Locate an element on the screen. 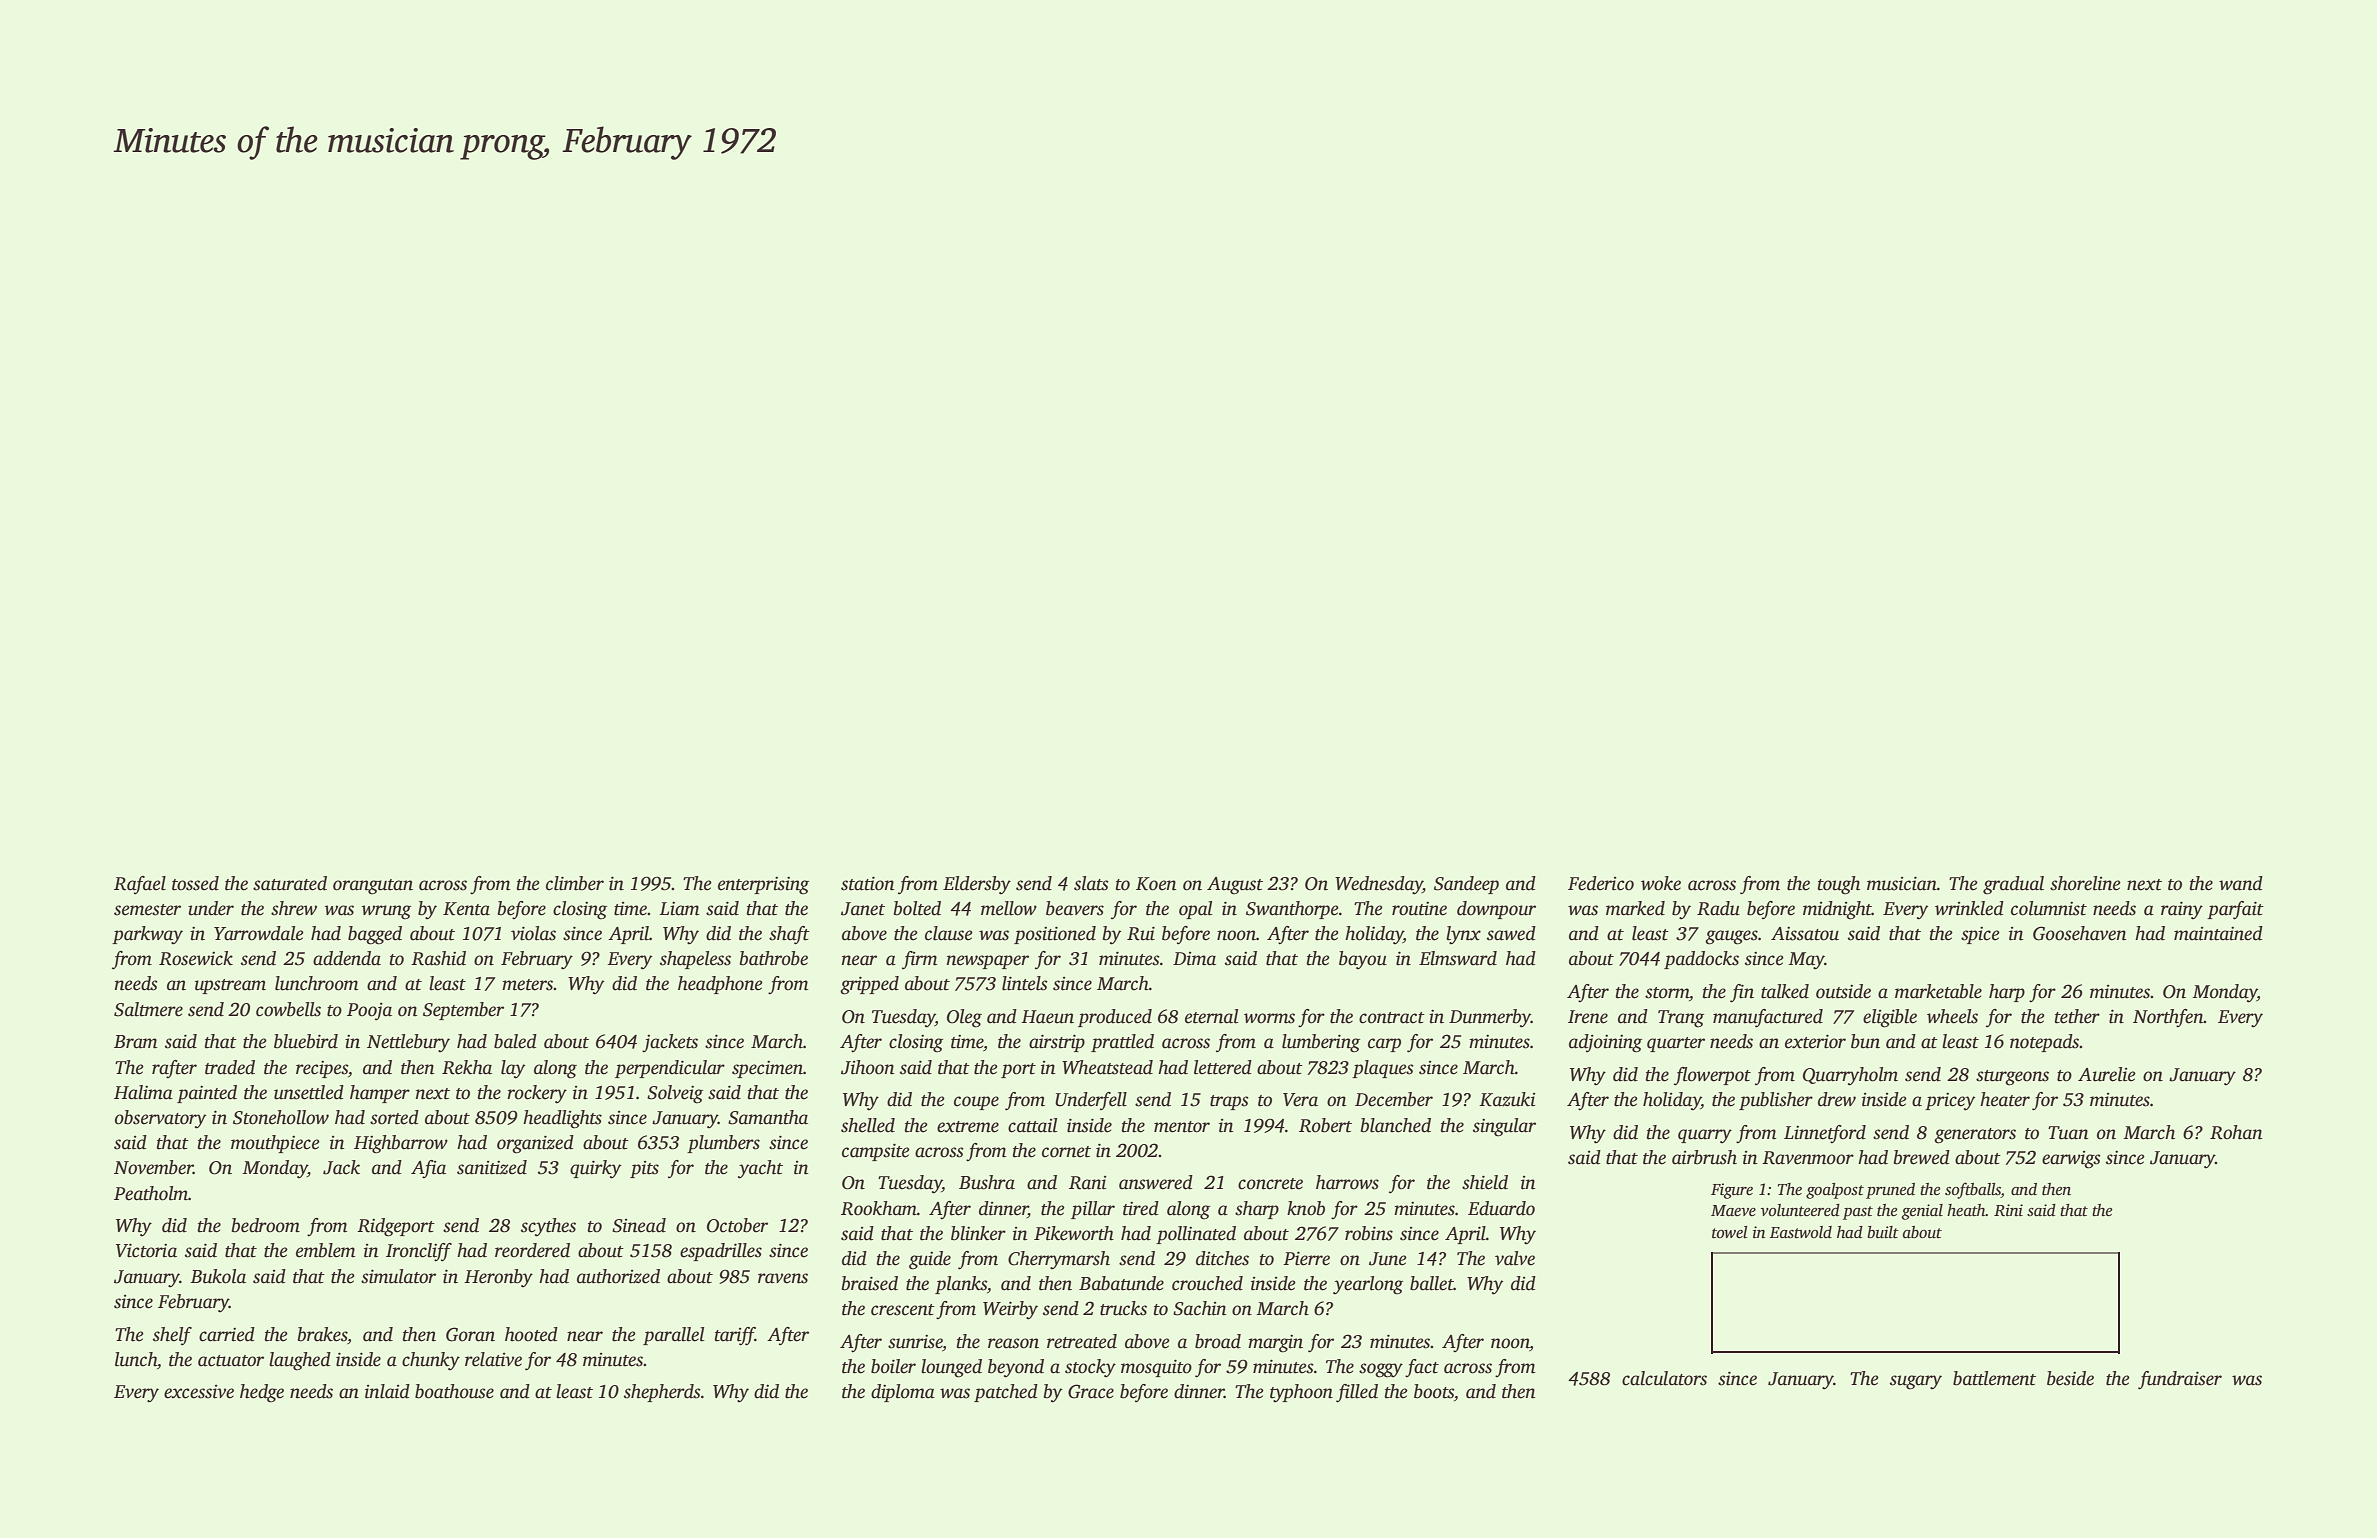  boathouse is located at coordinates (454, 1391).
